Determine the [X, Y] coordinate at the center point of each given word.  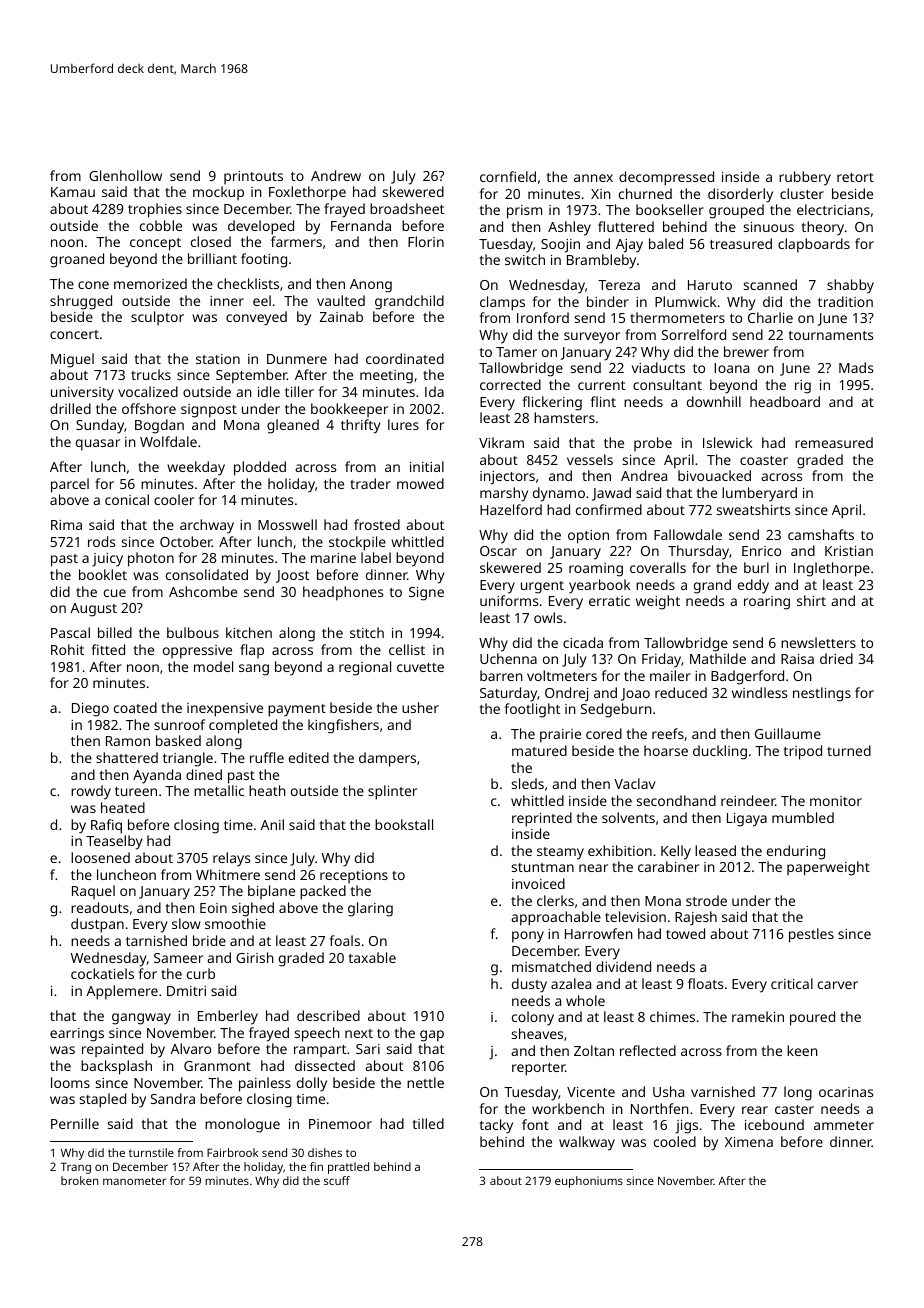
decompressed [666, 178]
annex [593, 178]
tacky [496, 1126]
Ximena [749, 1142]
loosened [100, 857]
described [328, 1015]
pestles [811, 935]
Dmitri [186, 991]
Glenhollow [125, 175]
